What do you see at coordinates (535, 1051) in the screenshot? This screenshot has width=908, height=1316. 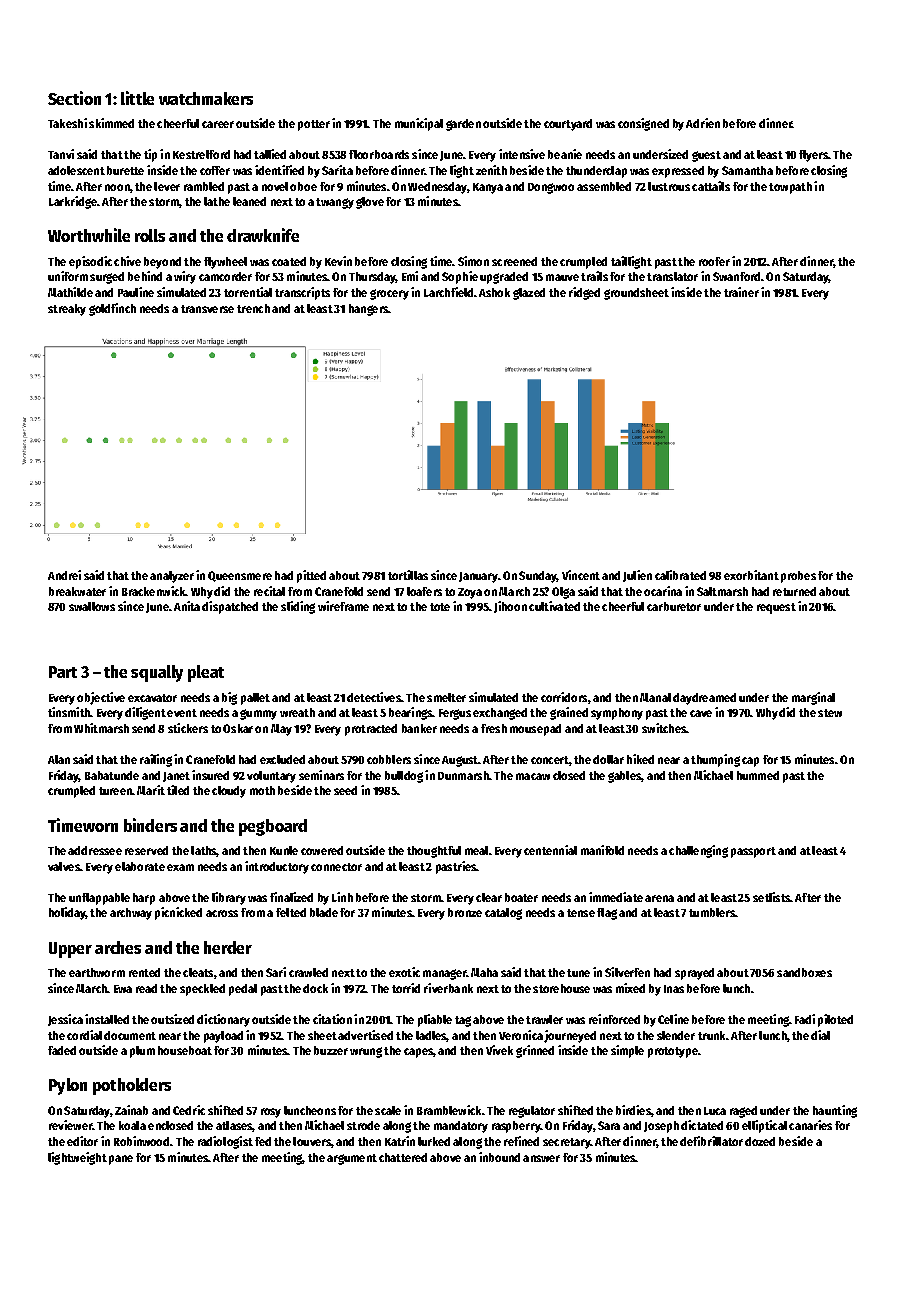 I see `grinned` at bounding box center [535, 1051].
